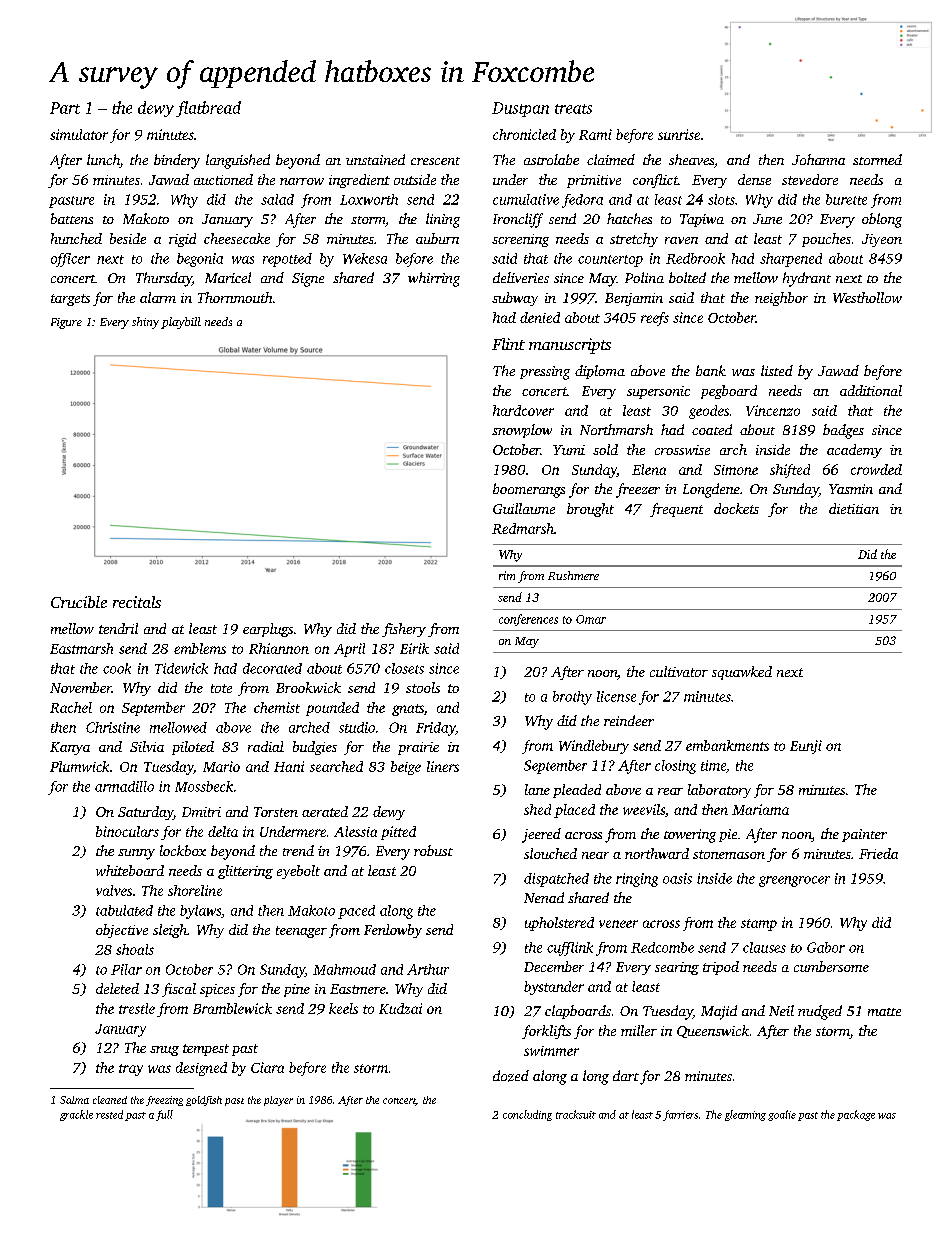  I want to click on shifted, so click(790, 471).
